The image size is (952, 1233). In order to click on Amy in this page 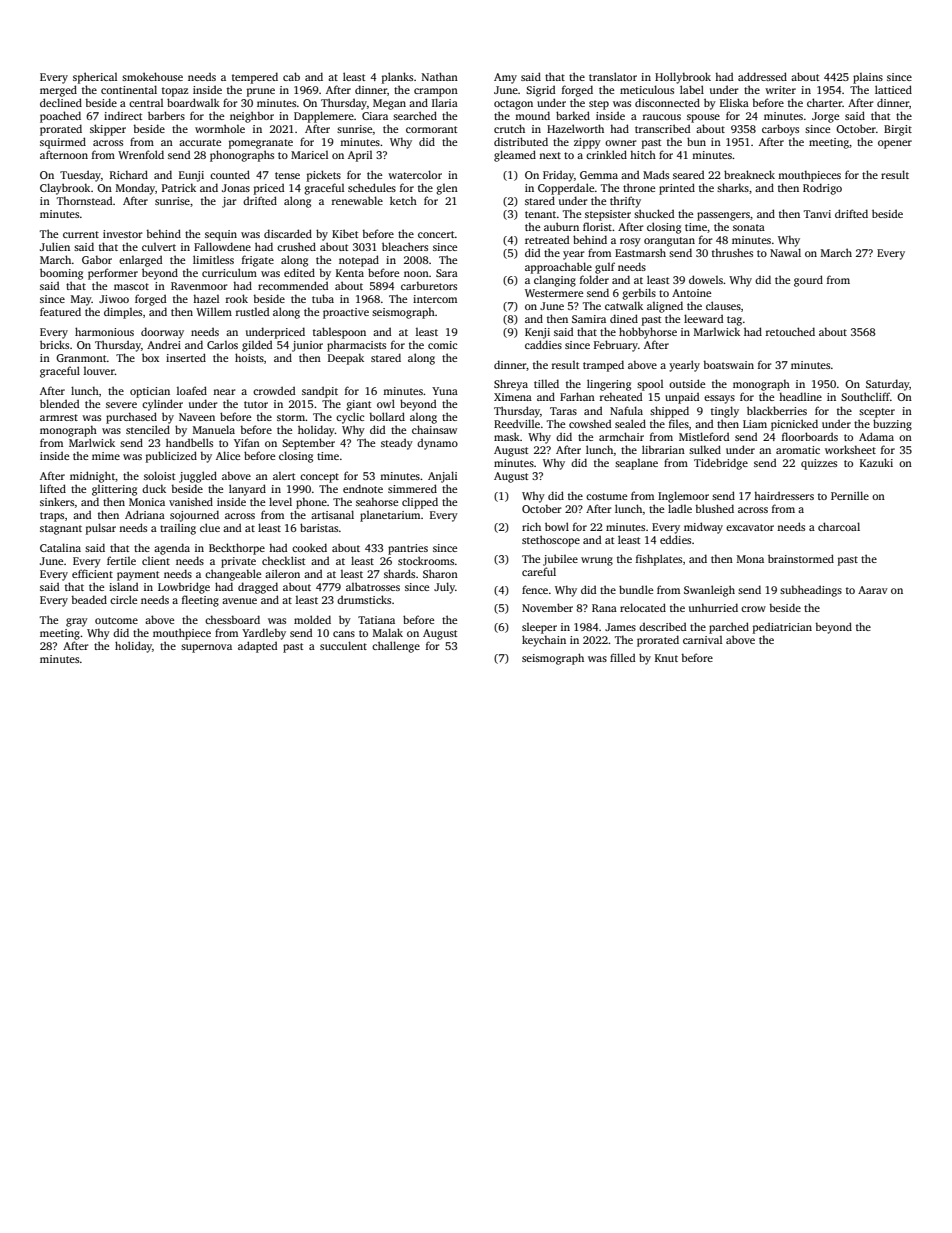, I will do `click(505, 78)`.
